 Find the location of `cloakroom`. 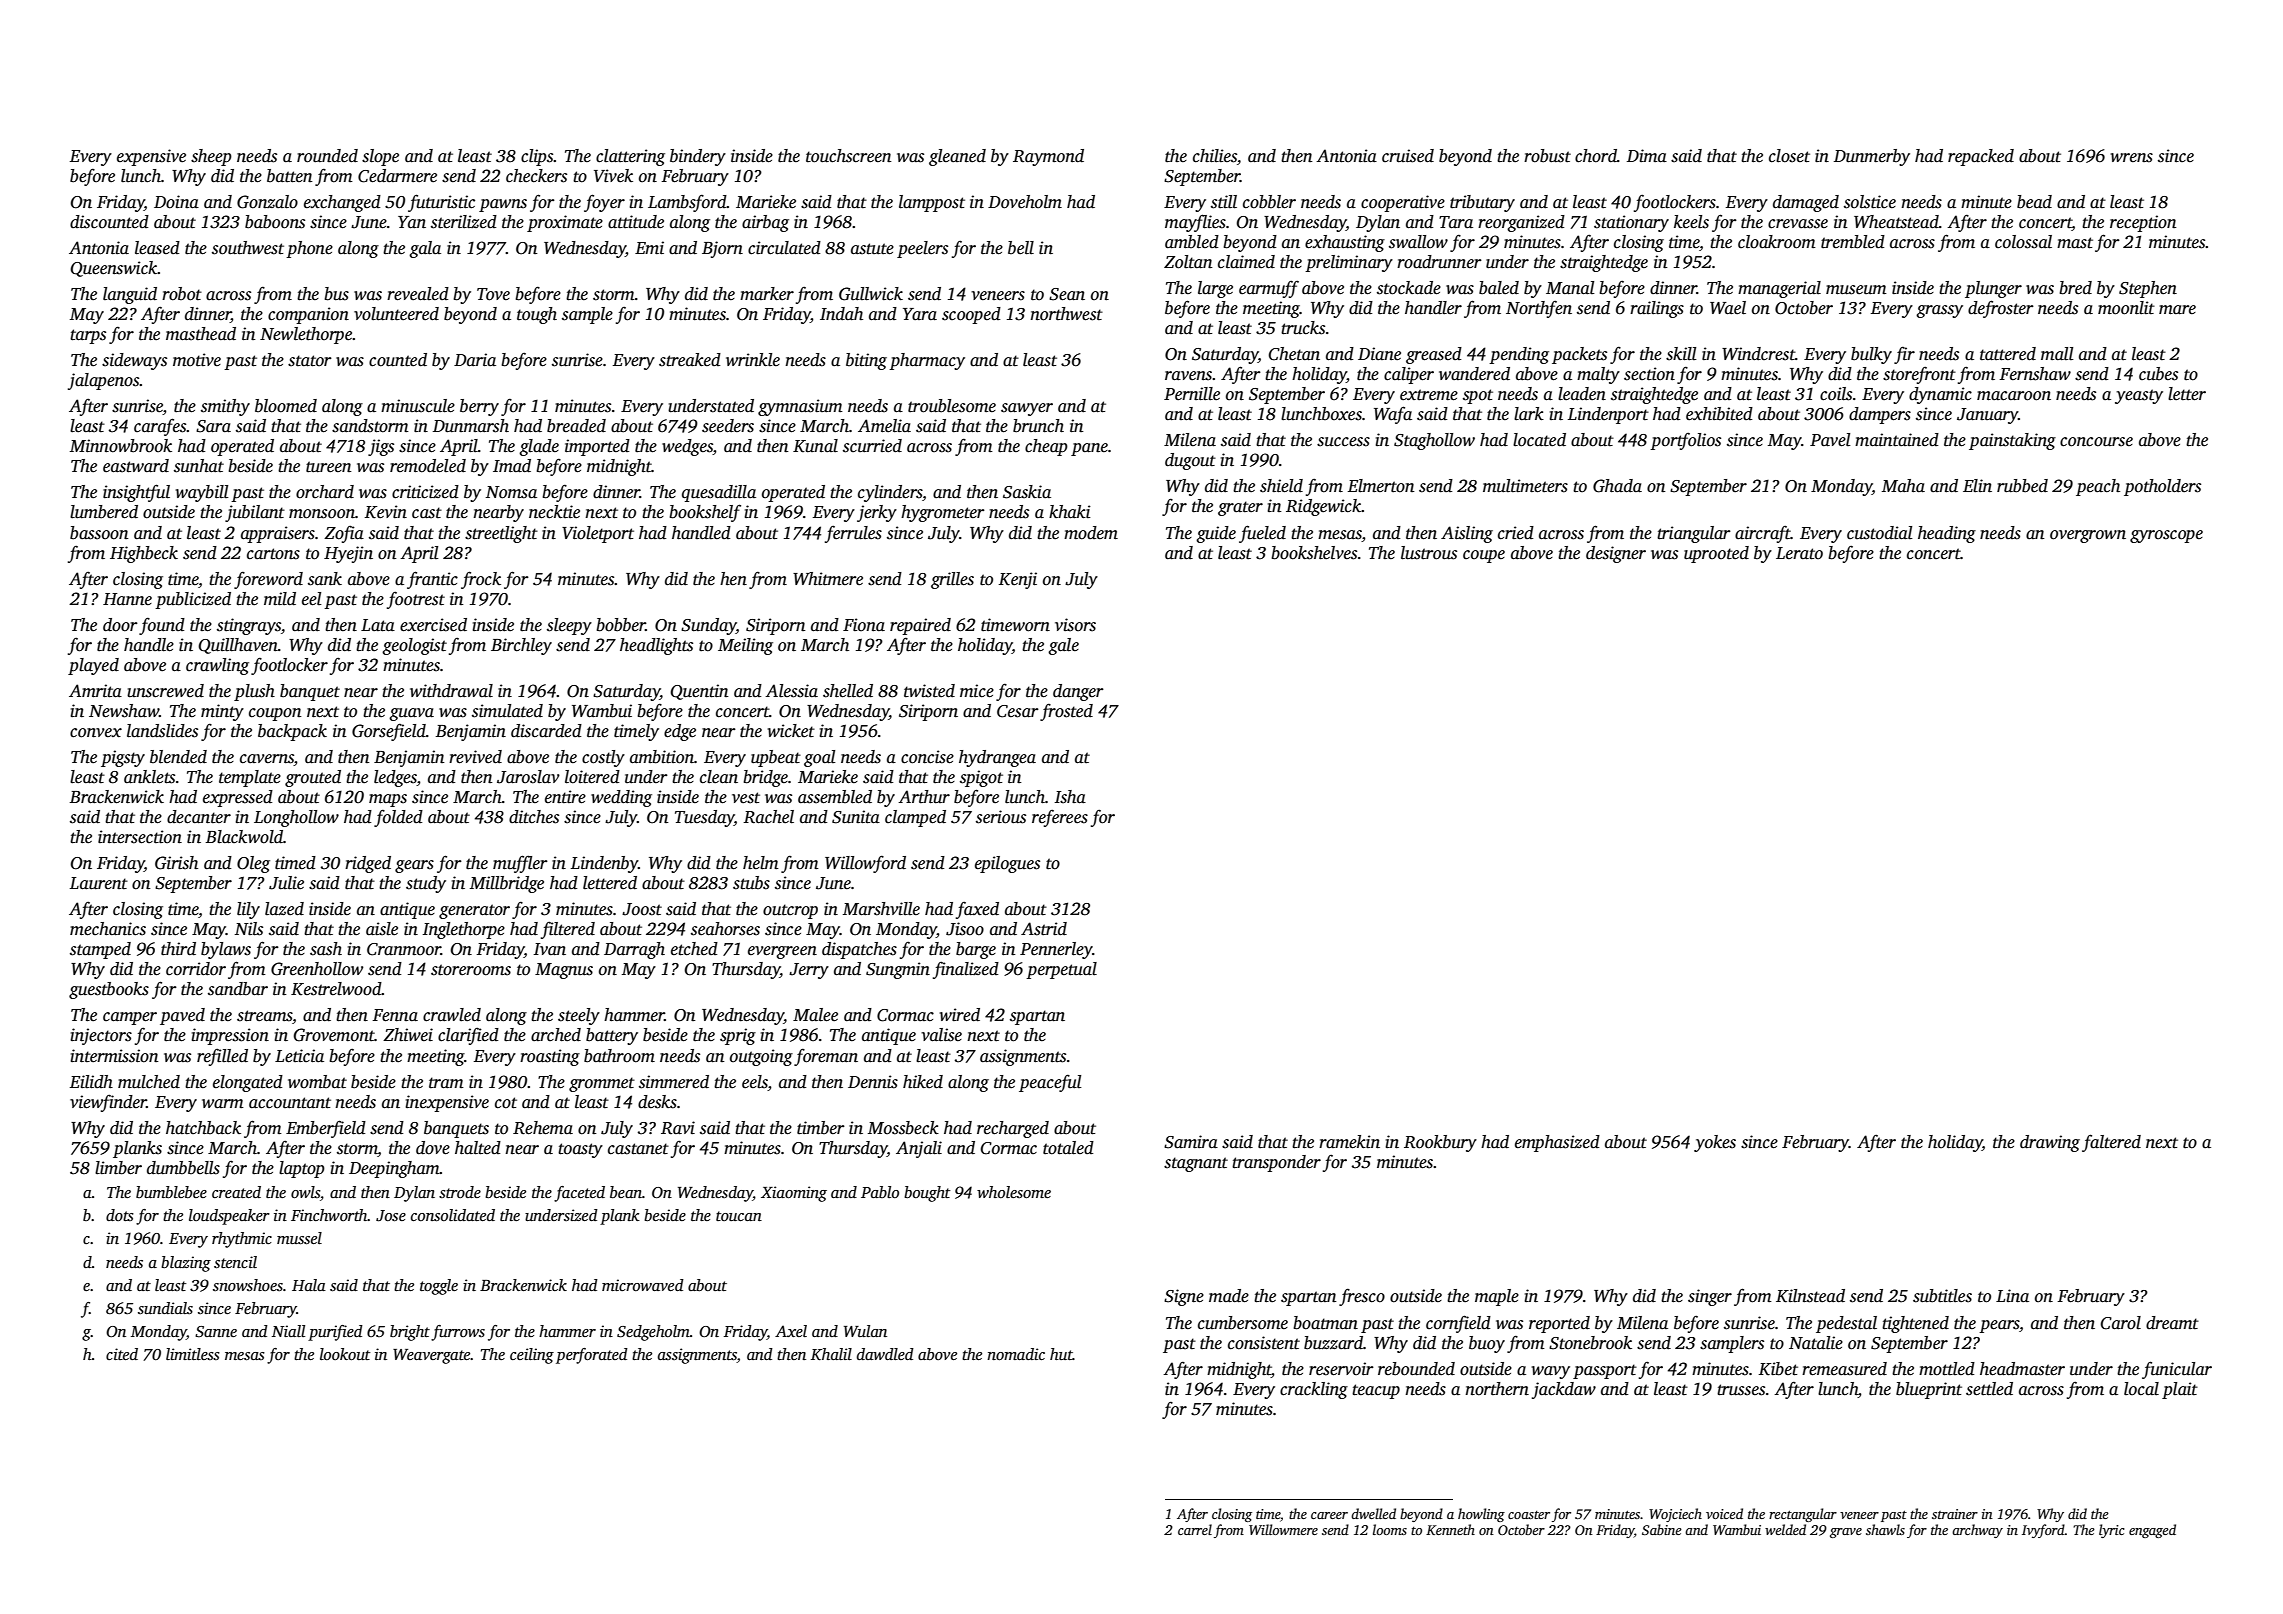

cloakroom is located at coordinates (1777, 242).
